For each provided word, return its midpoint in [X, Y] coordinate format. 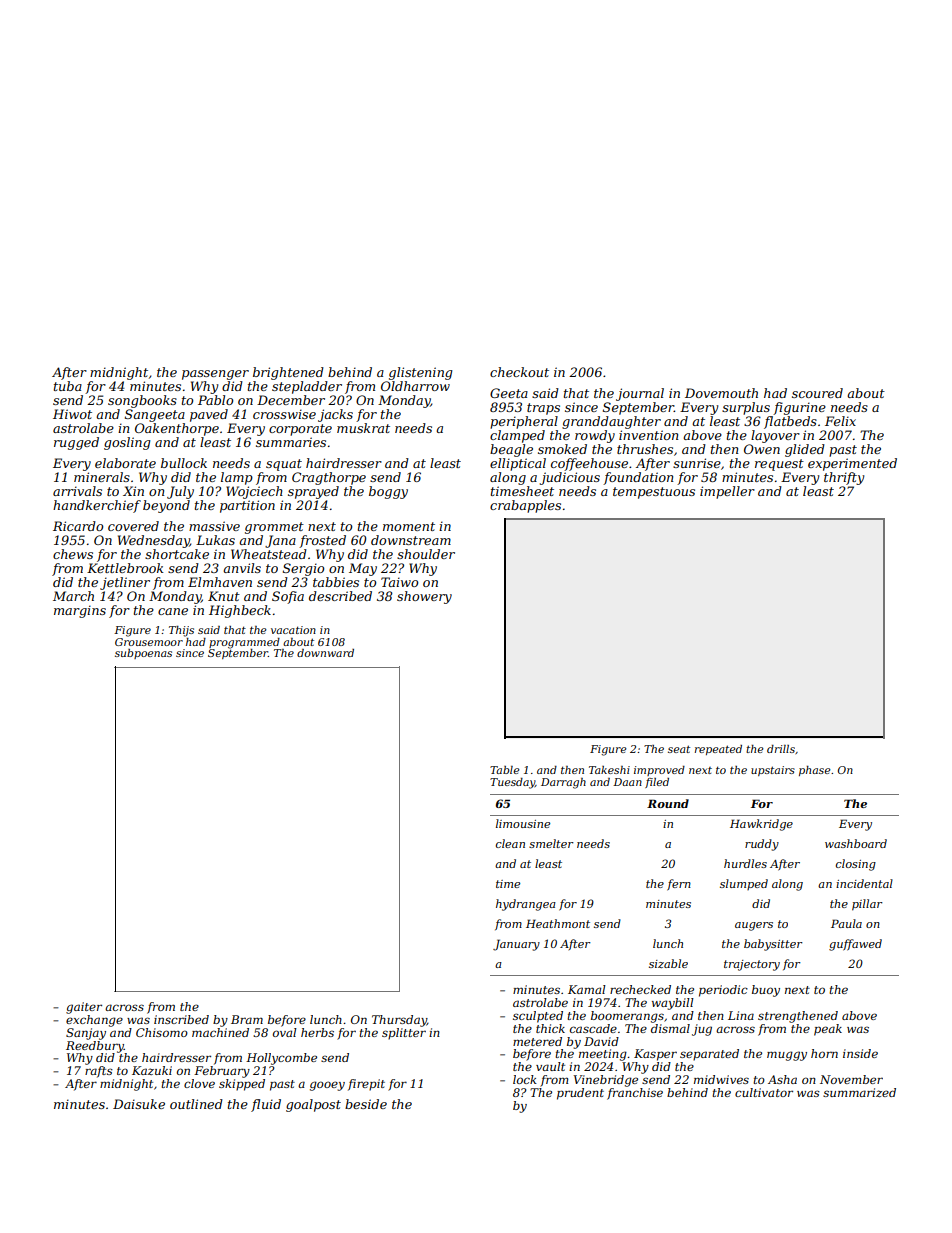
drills [781, 749]
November [851, 1079]
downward [325, 653]
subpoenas [143, 654]
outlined [196, 1104]
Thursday [399, 1021]
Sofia [288, 597]
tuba [68, 386]
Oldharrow [415, 386]
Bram [247, 1019]
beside [366, 1104]
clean [510, 843]
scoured [817, 393]
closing [856, 865]
